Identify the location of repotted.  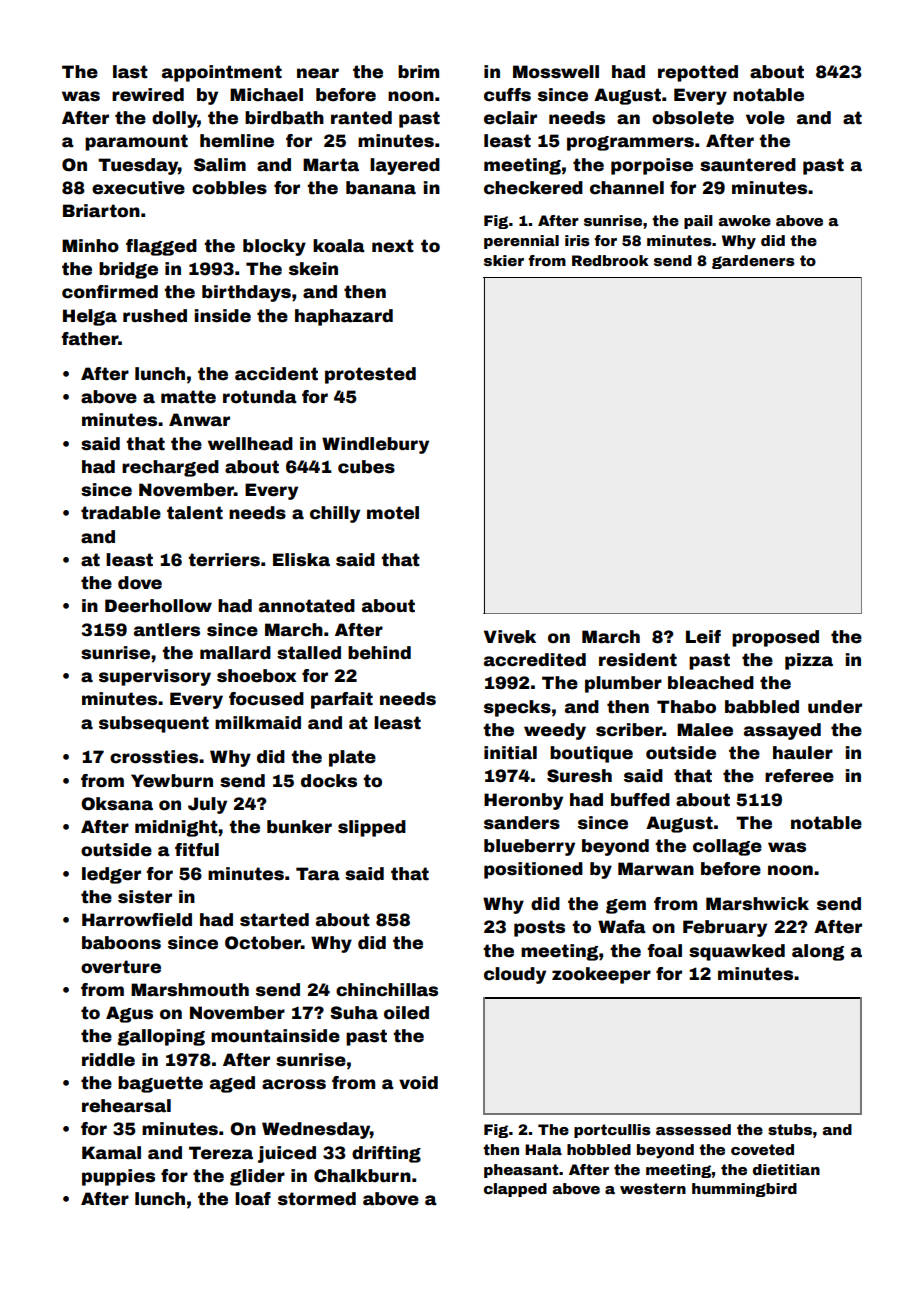
(698, 73).
